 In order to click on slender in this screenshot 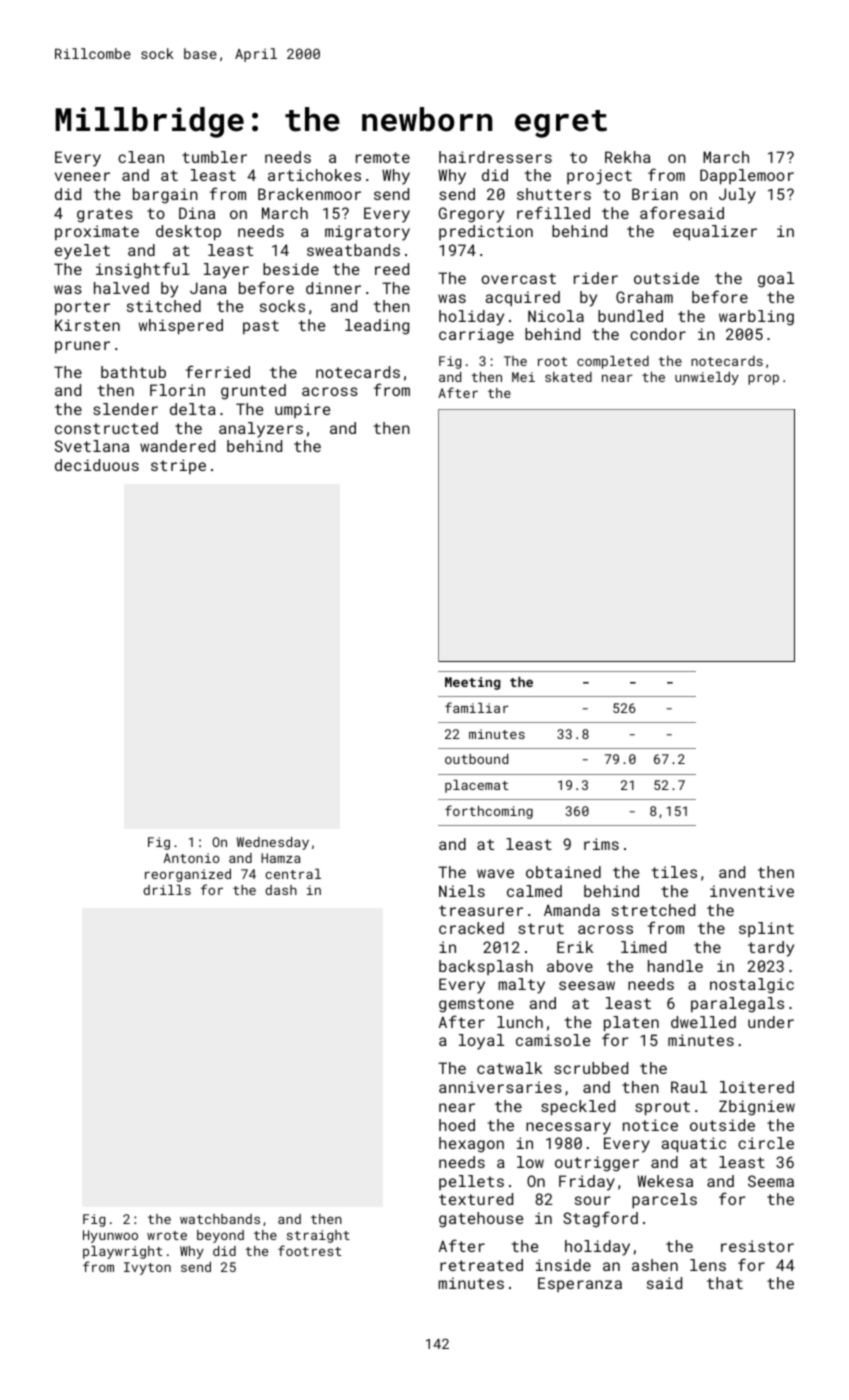, I will do `click(125, 409)`.
